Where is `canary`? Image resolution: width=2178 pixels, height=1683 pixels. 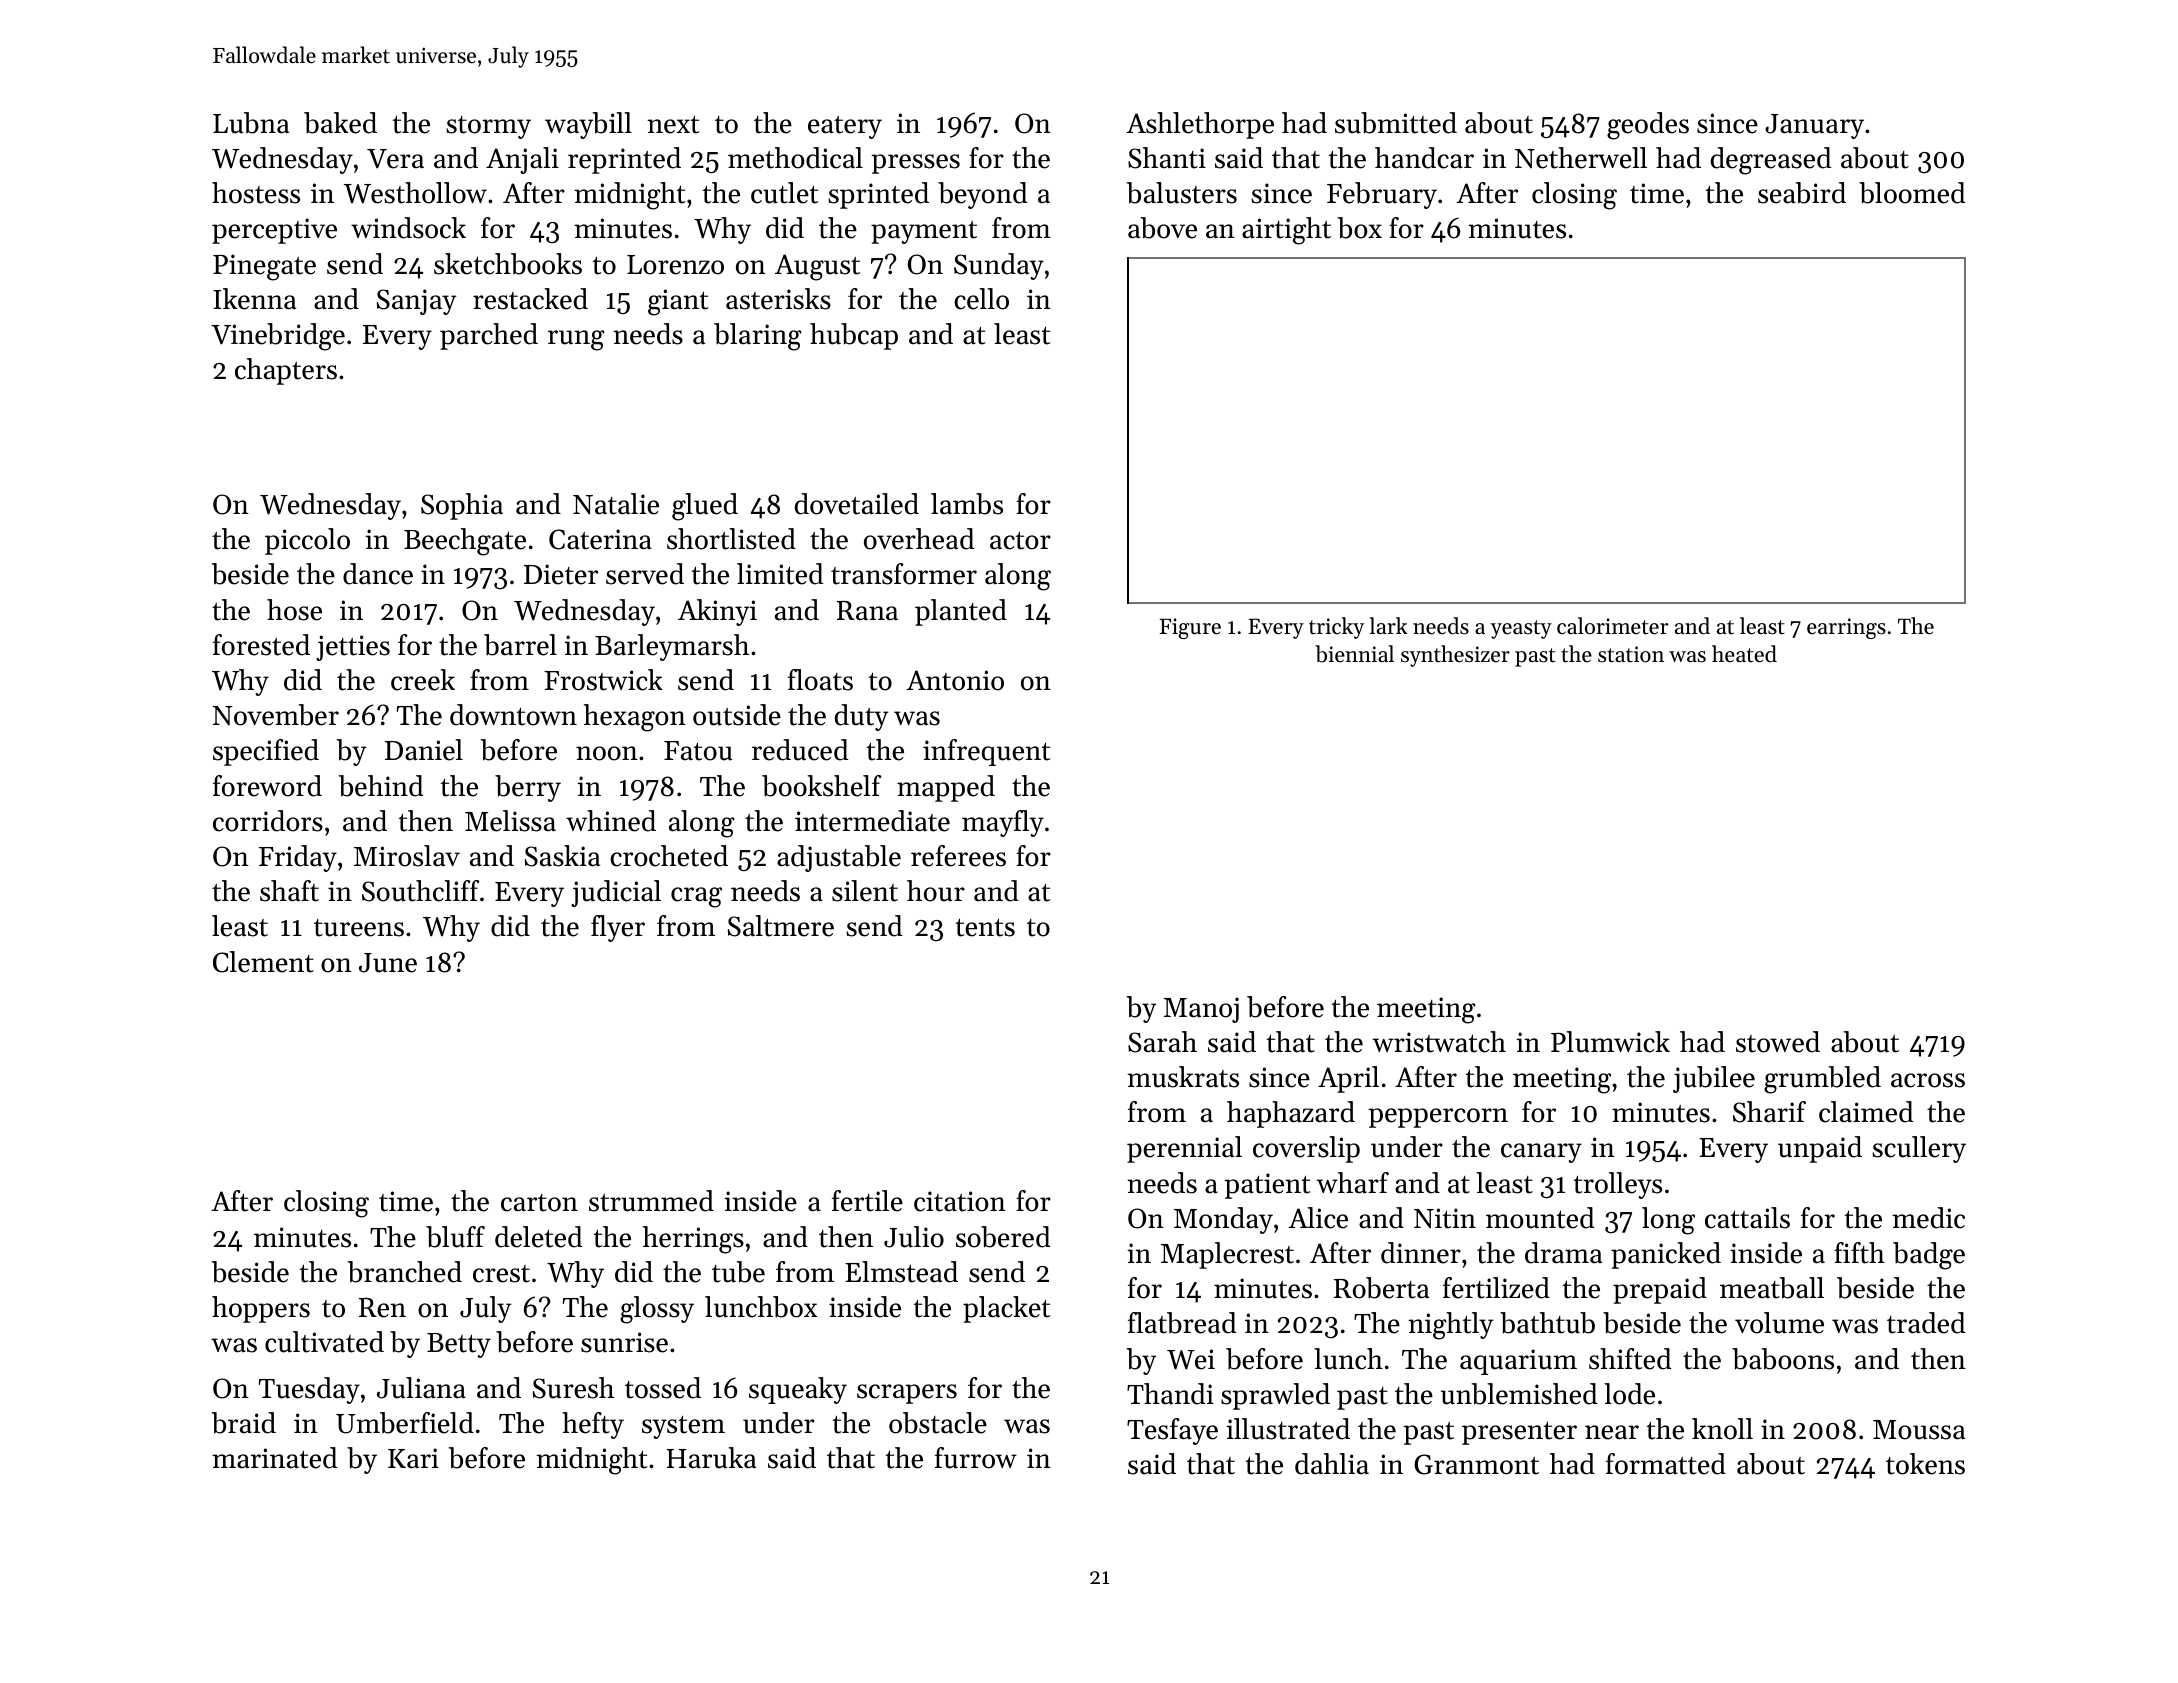
canary is located at coordinates (1541, 1153).
